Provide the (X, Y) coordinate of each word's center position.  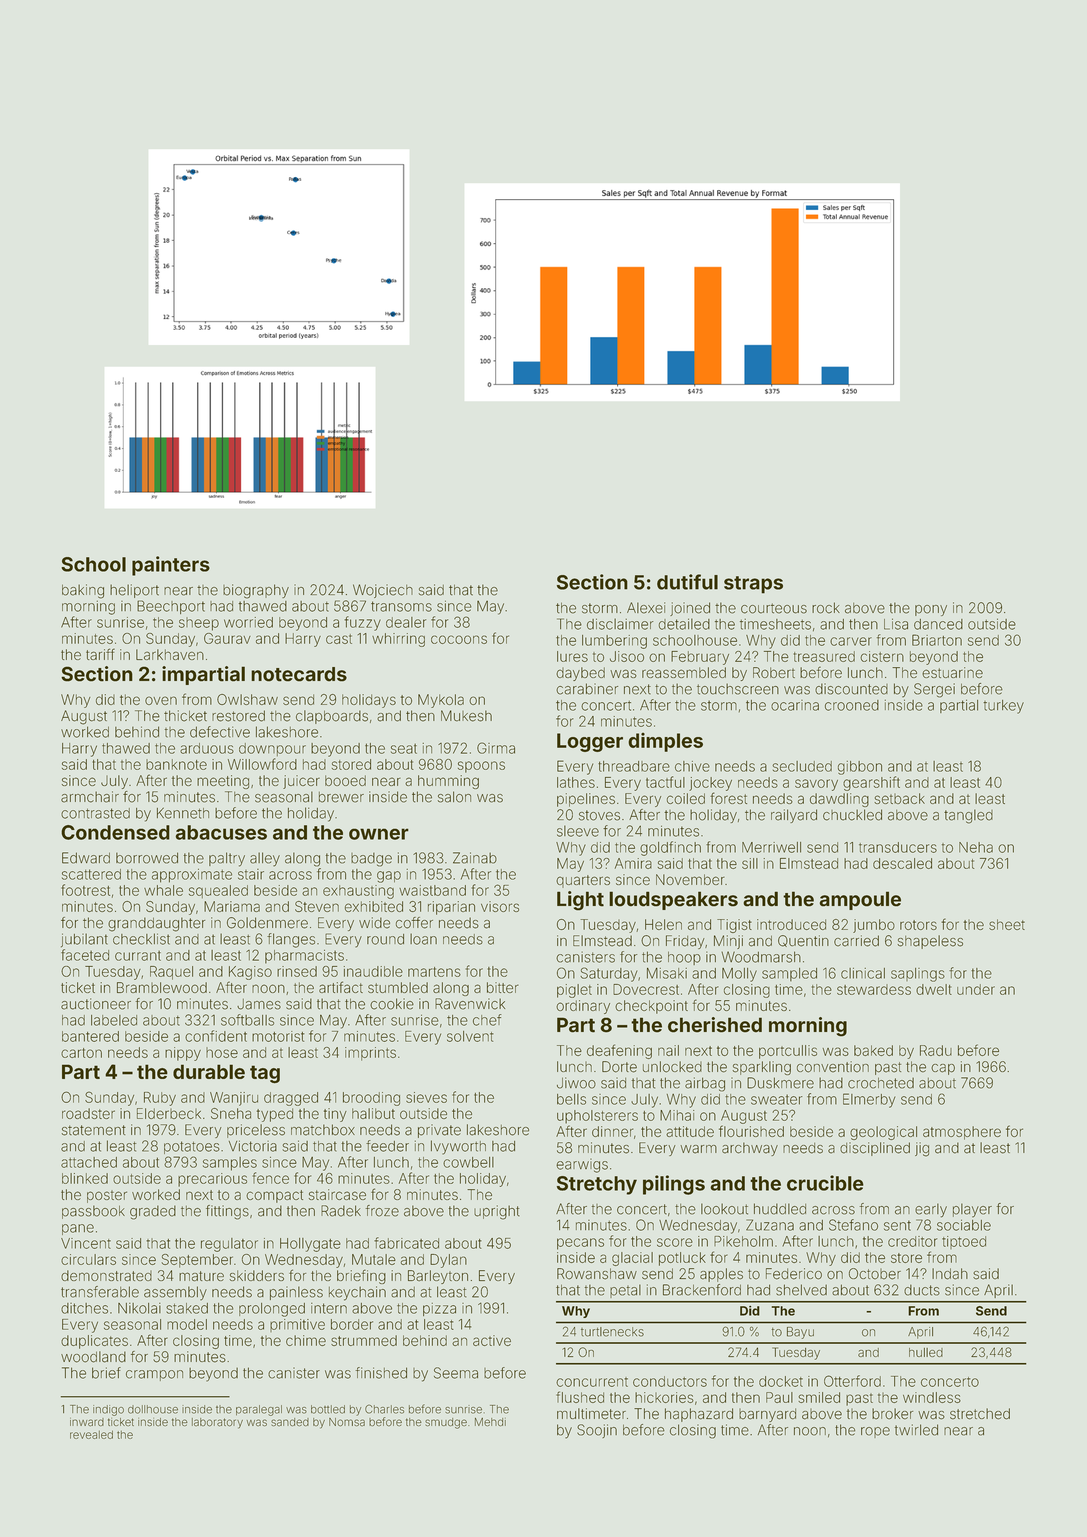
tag (265, 1074)
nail (668, 1050)
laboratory (217, 1423)
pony (931, 610)
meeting (223, 782)
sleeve (578, 831)
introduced (791, 924)
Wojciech (383, 591)
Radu (936, 1050)
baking (83, 591)
